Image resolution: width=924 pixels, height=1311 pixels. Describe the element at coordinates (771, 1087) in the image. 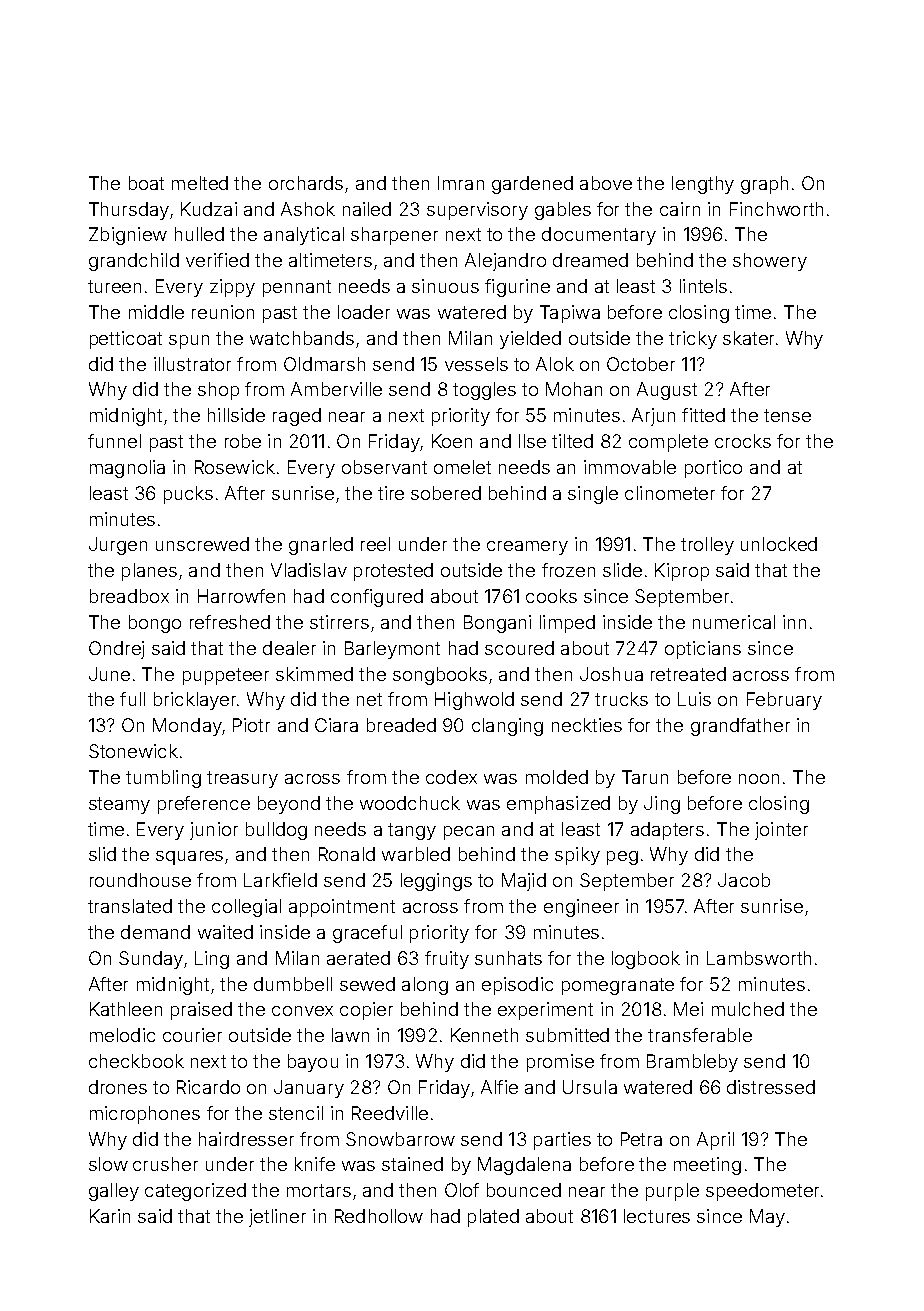

I see `distressed` at that location.
